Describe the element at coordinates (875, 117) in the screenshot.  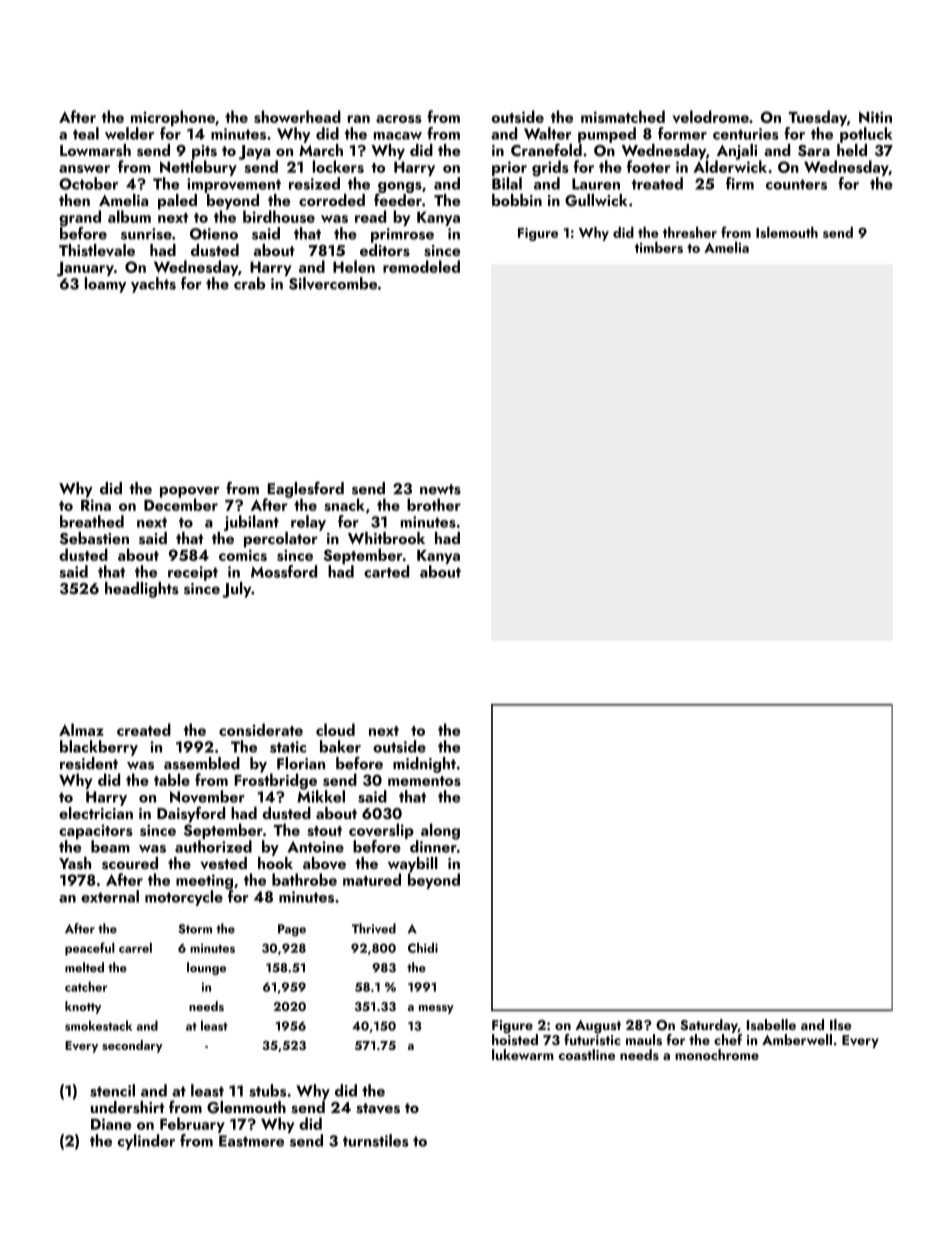
I see `Nitin` at that location.
